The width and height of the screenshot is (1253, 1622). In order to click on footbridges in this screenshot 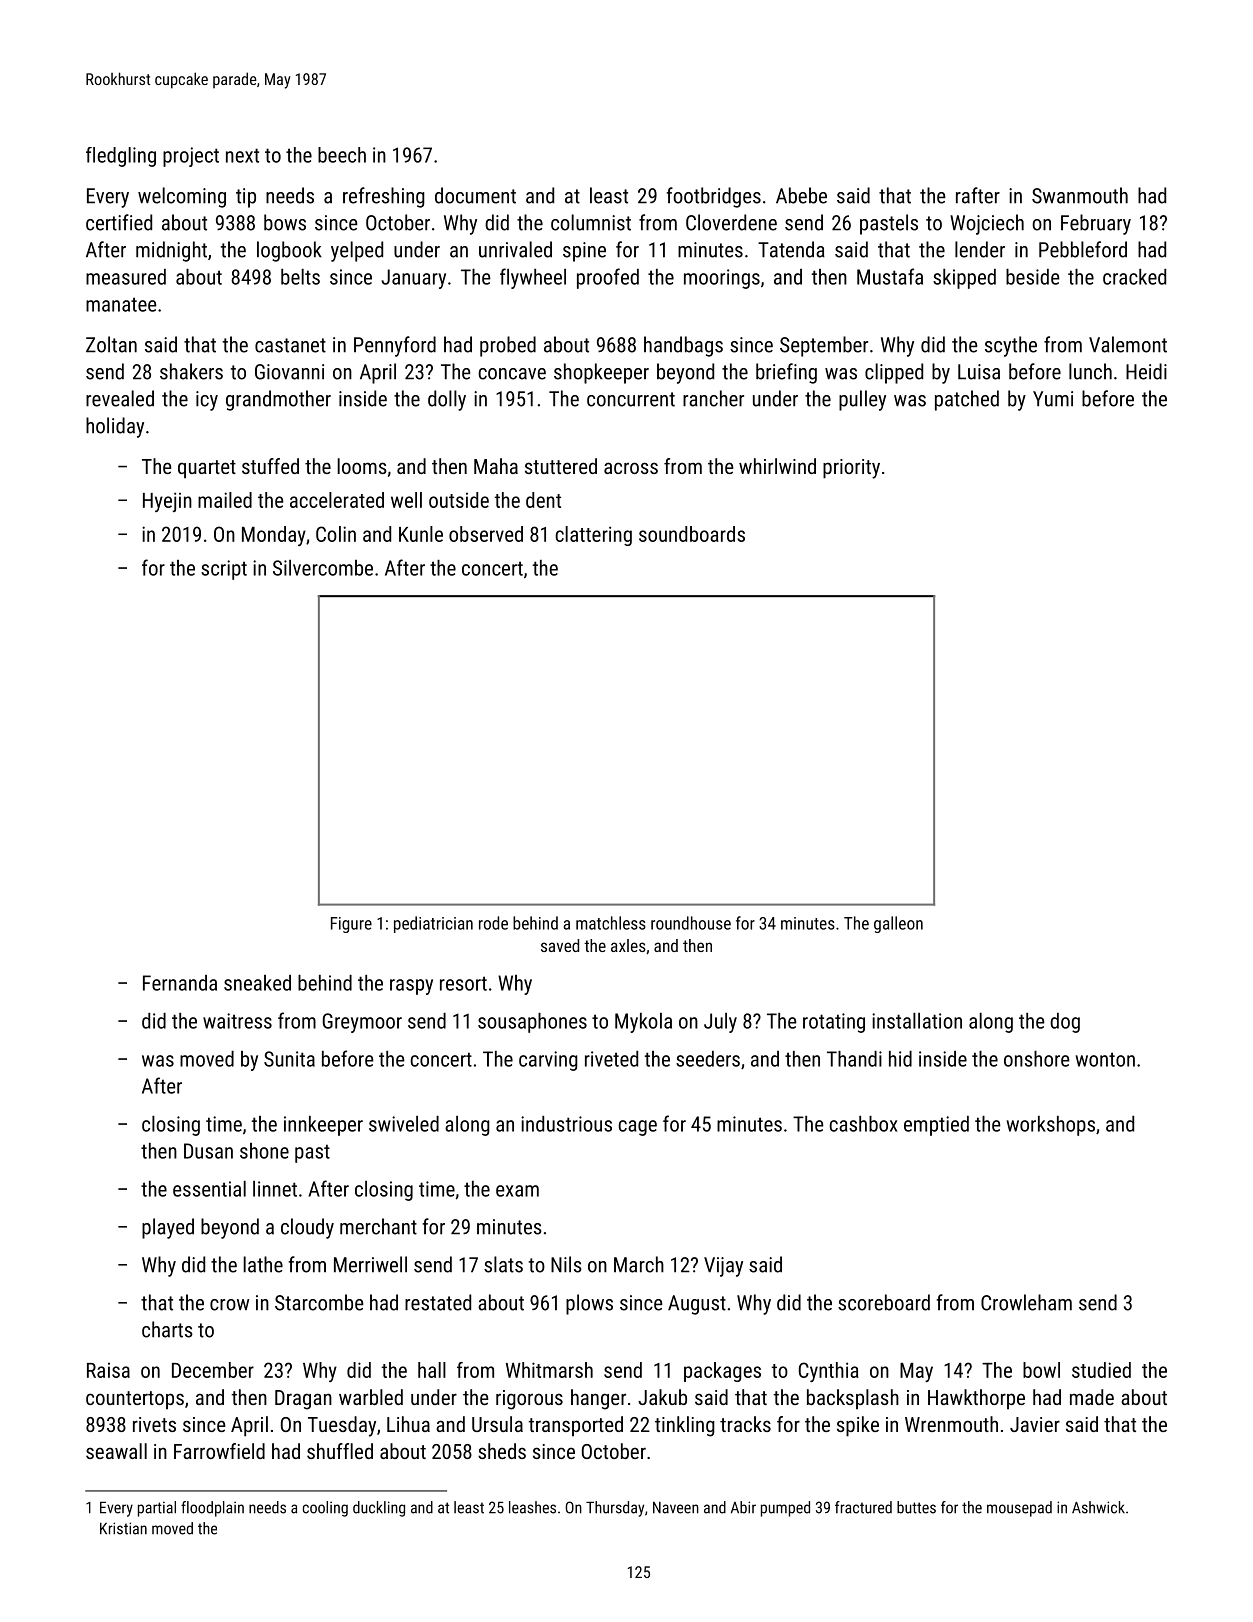, I will do `click(714, 197)`.
